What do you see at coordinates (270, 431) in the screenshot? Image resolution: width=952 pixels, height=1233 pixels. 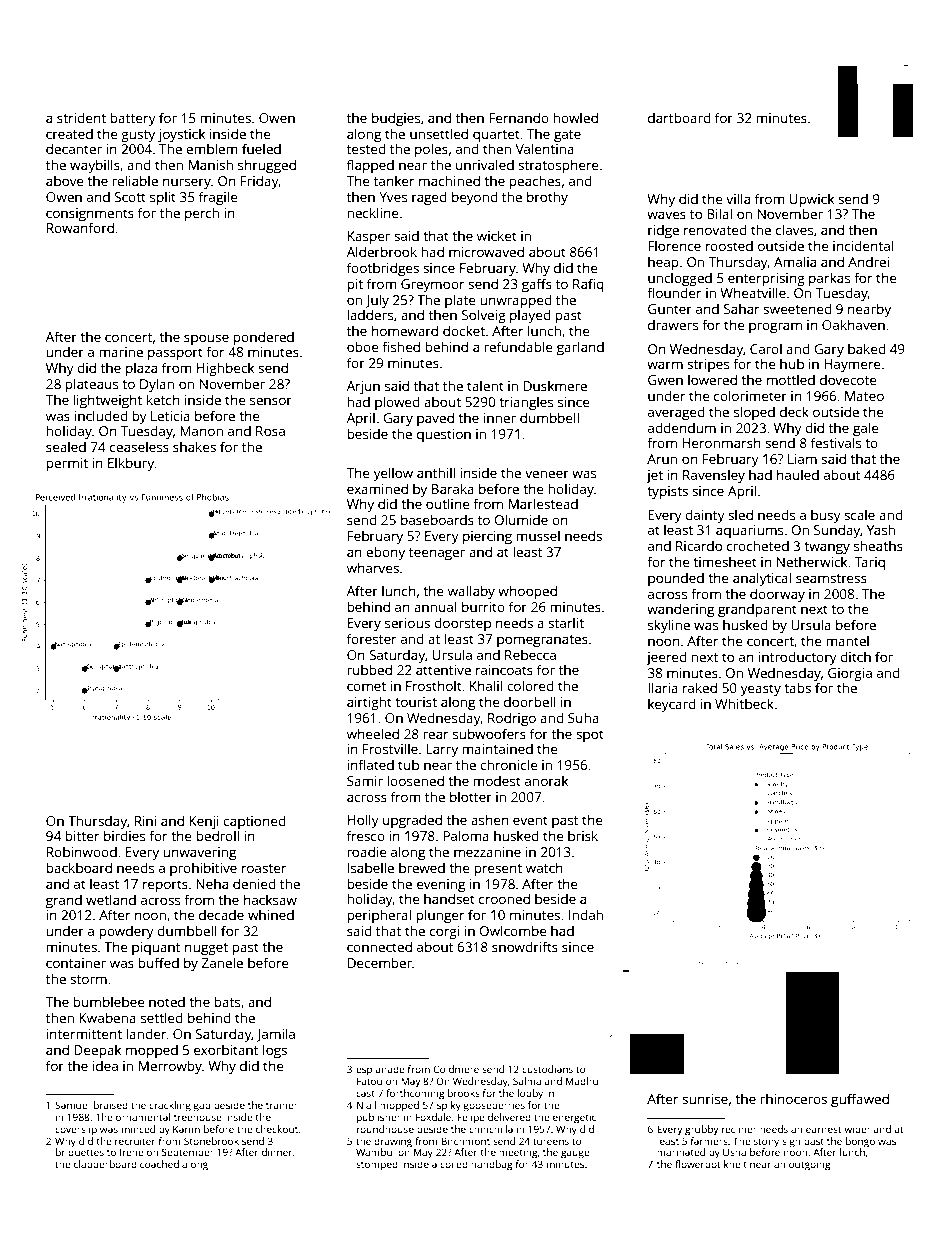 I see `Rosa` at bounding box center [270, 431].
